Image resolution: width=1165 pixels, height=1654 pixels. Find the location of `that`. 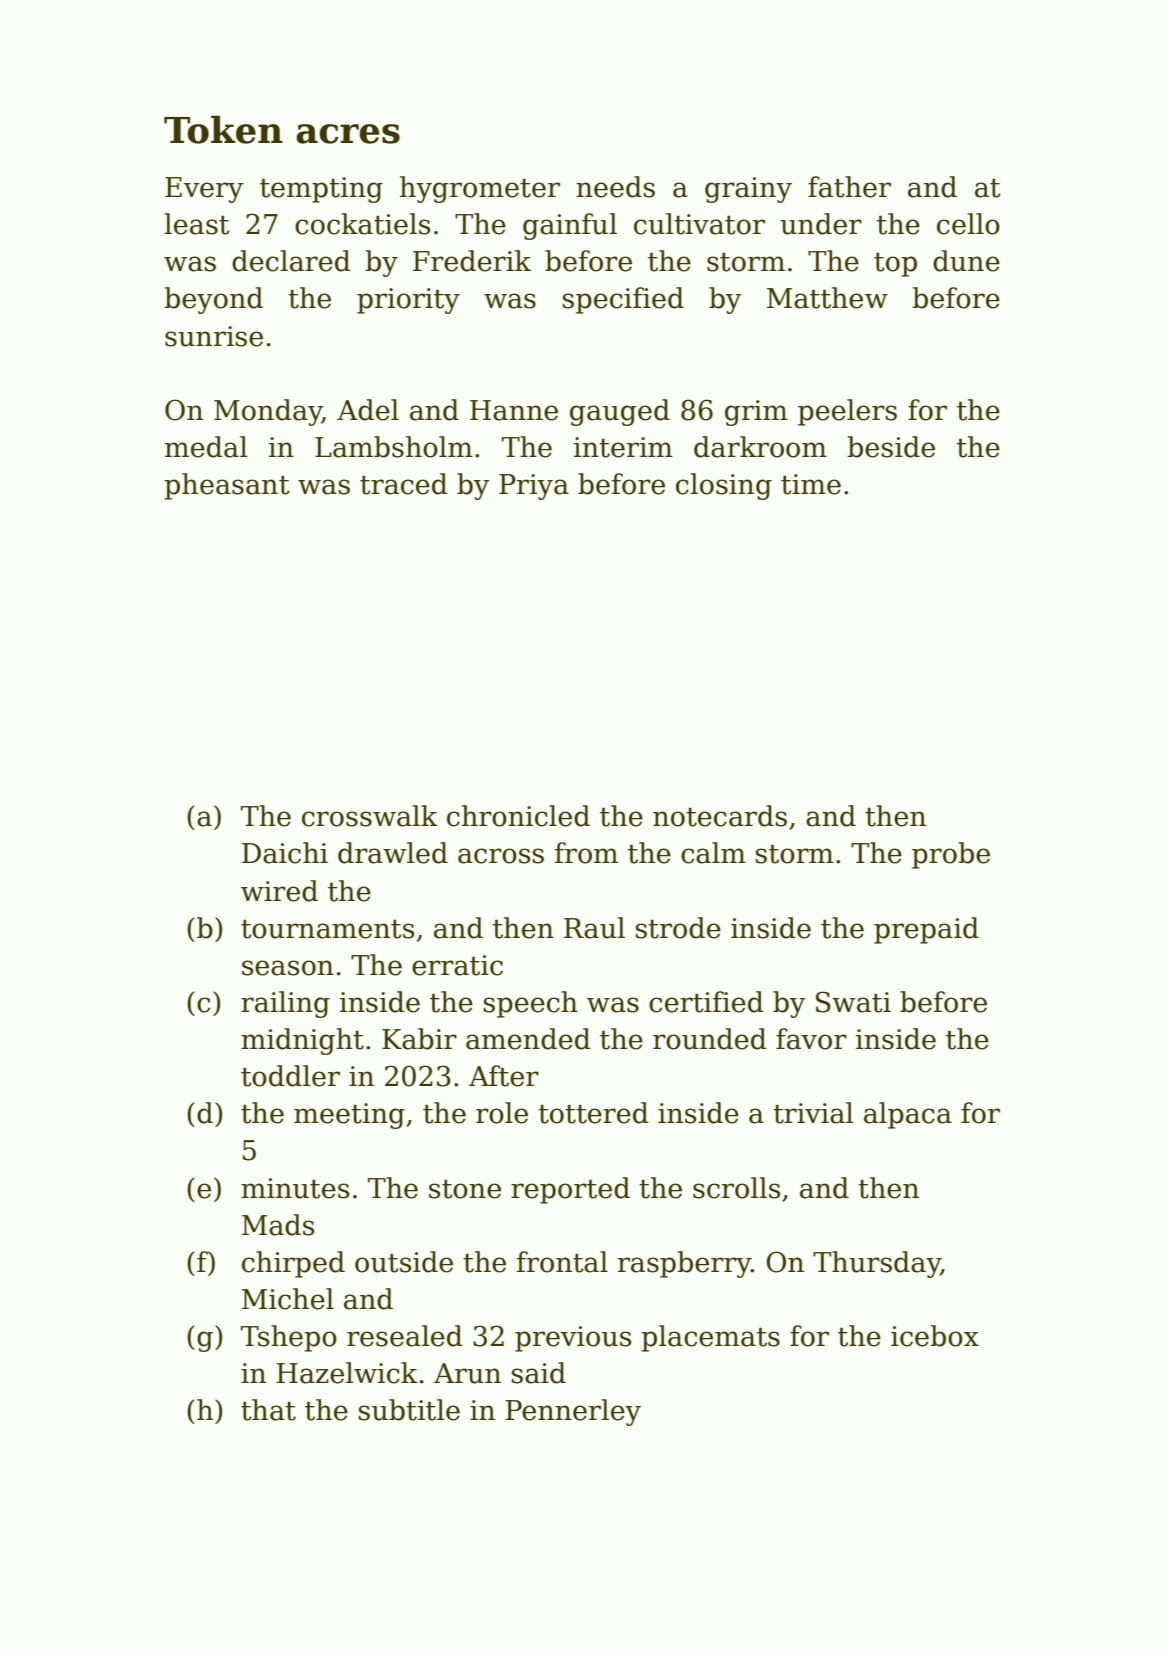

that is located at coordinates (268, 1410).
